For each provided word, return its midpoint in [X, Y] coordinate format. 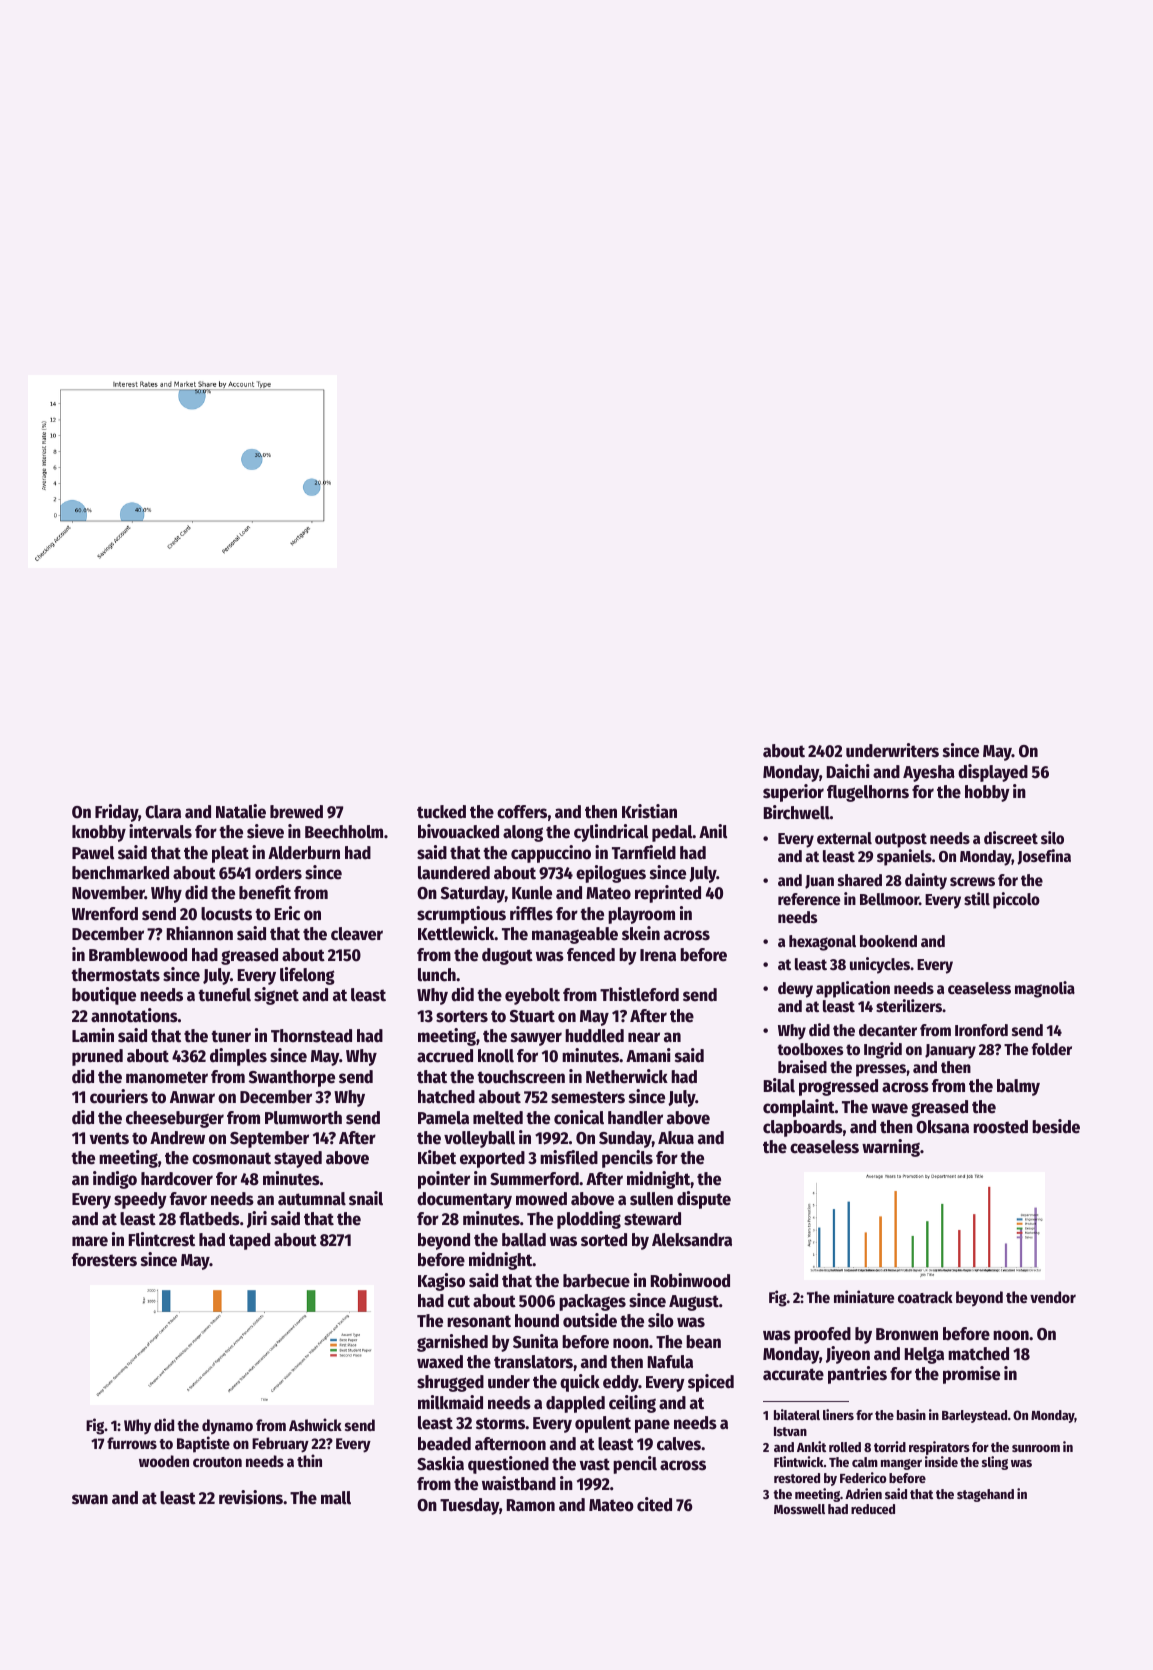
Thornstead [311, 1036]
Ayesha [929, 773]
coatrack [925, 1297]
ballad [524, 1240]
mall [336, 1498]
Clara [163, 812]
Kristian [649, 811]
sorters [462, 1016]
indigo [115, 1180]
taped [249, 1241]
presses [881, 1070]
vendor [1053, 1297]
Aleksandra [692, 1240]
